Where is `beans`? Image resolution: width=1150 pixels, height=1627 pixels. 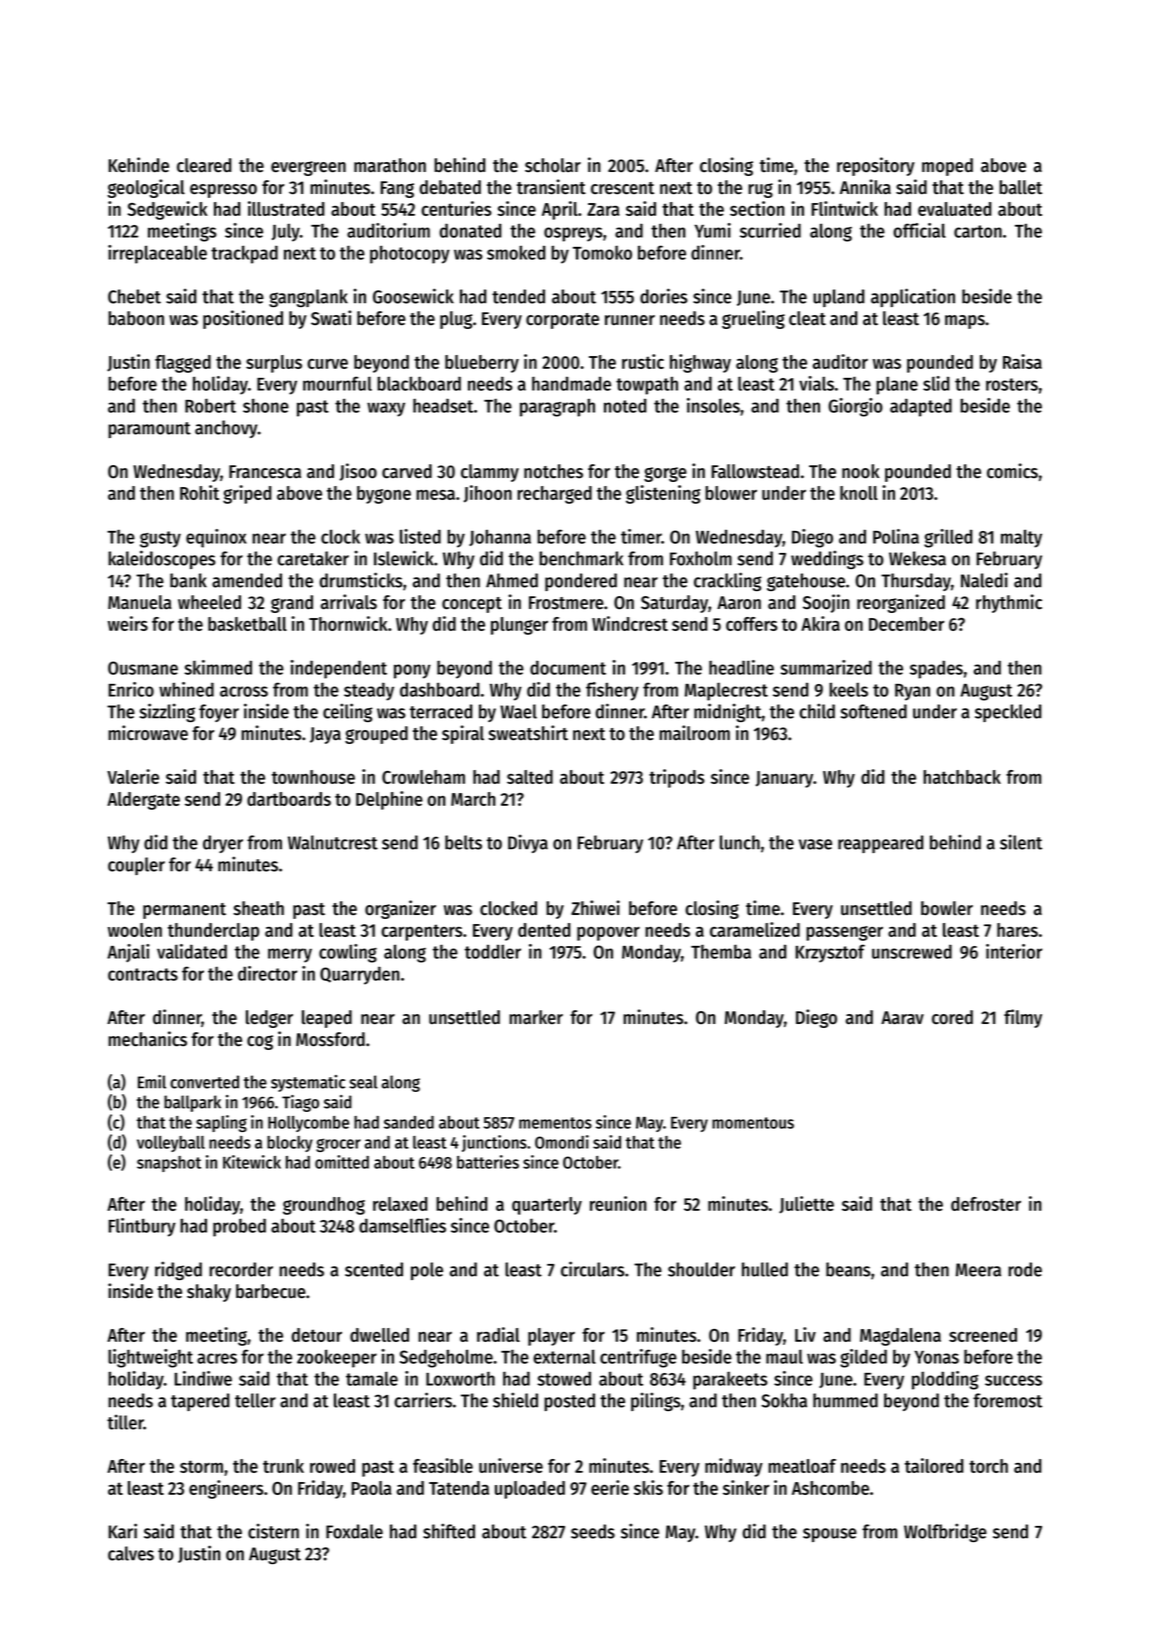
beans is located at coordinates (848, 1269).
